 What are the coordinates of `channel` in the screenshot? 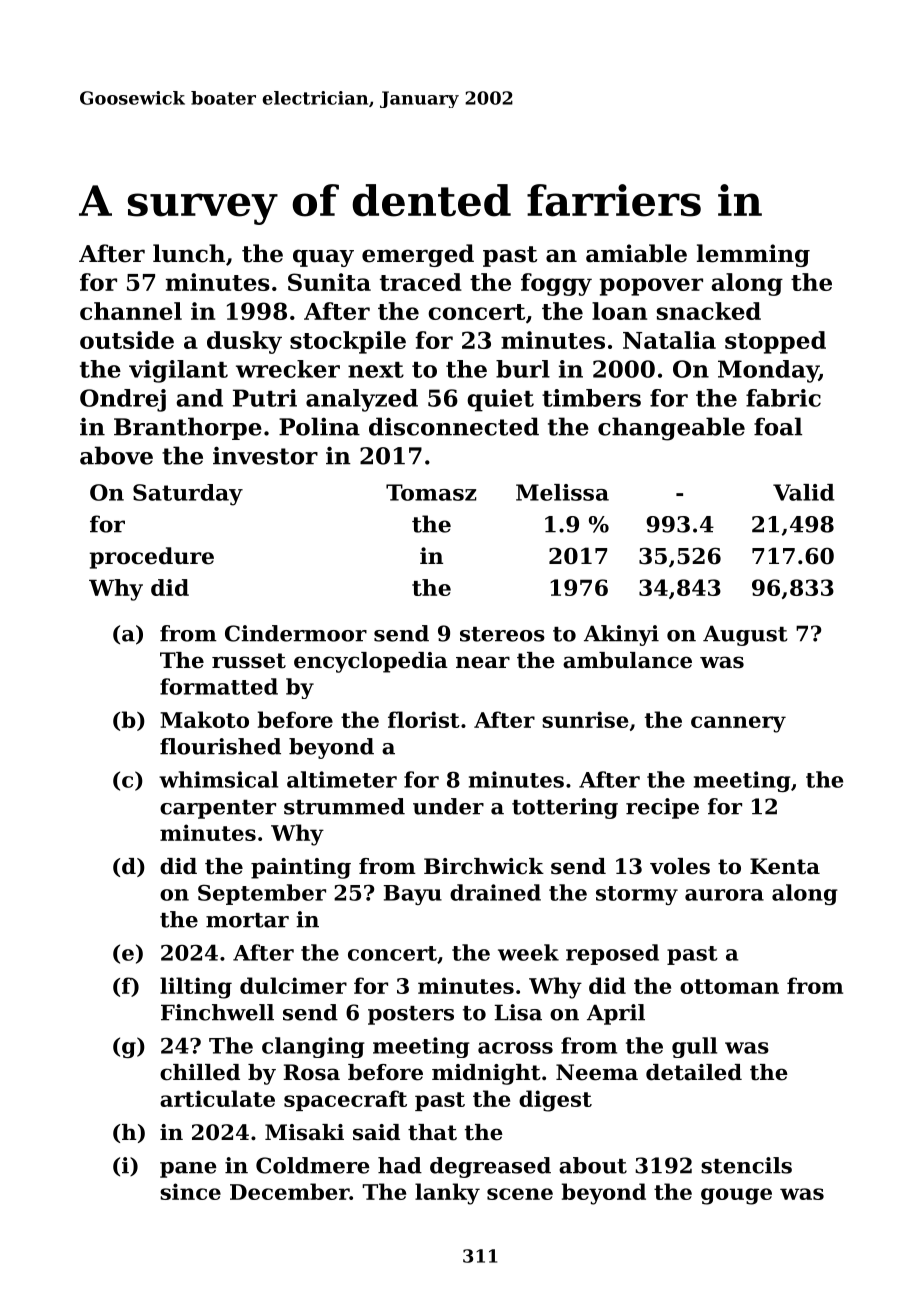 It's located at (131, 311).
